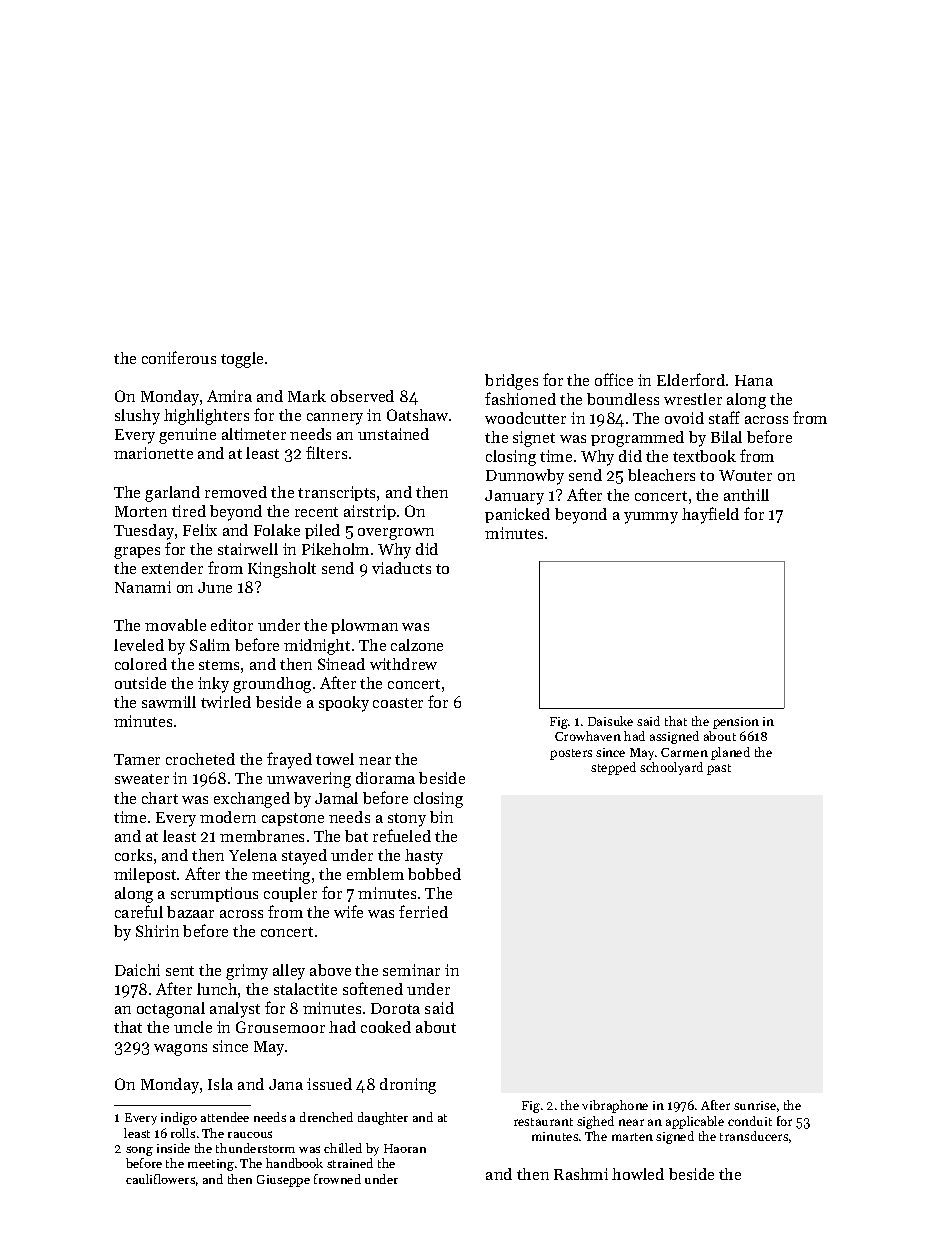 The width and height of the image is (952, 1233). Describe the element at coordinates (160, 1179) in the image. I see `cauliflowers` at that location.
